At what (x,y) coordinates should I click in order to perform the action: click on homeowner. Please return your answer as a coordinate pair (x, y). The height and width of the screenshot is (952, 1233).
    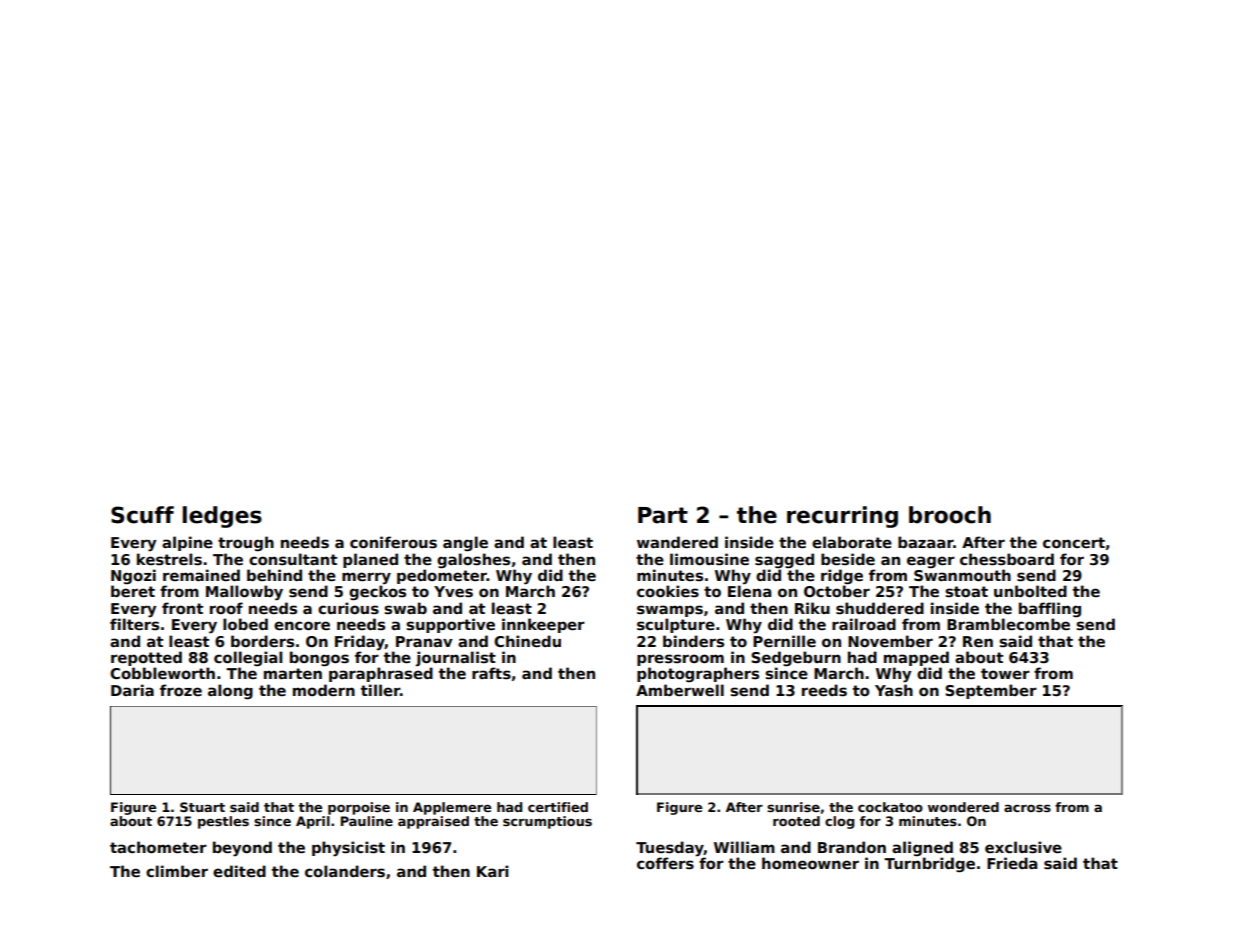
    Looking at the image, I should click on (810, 863).
